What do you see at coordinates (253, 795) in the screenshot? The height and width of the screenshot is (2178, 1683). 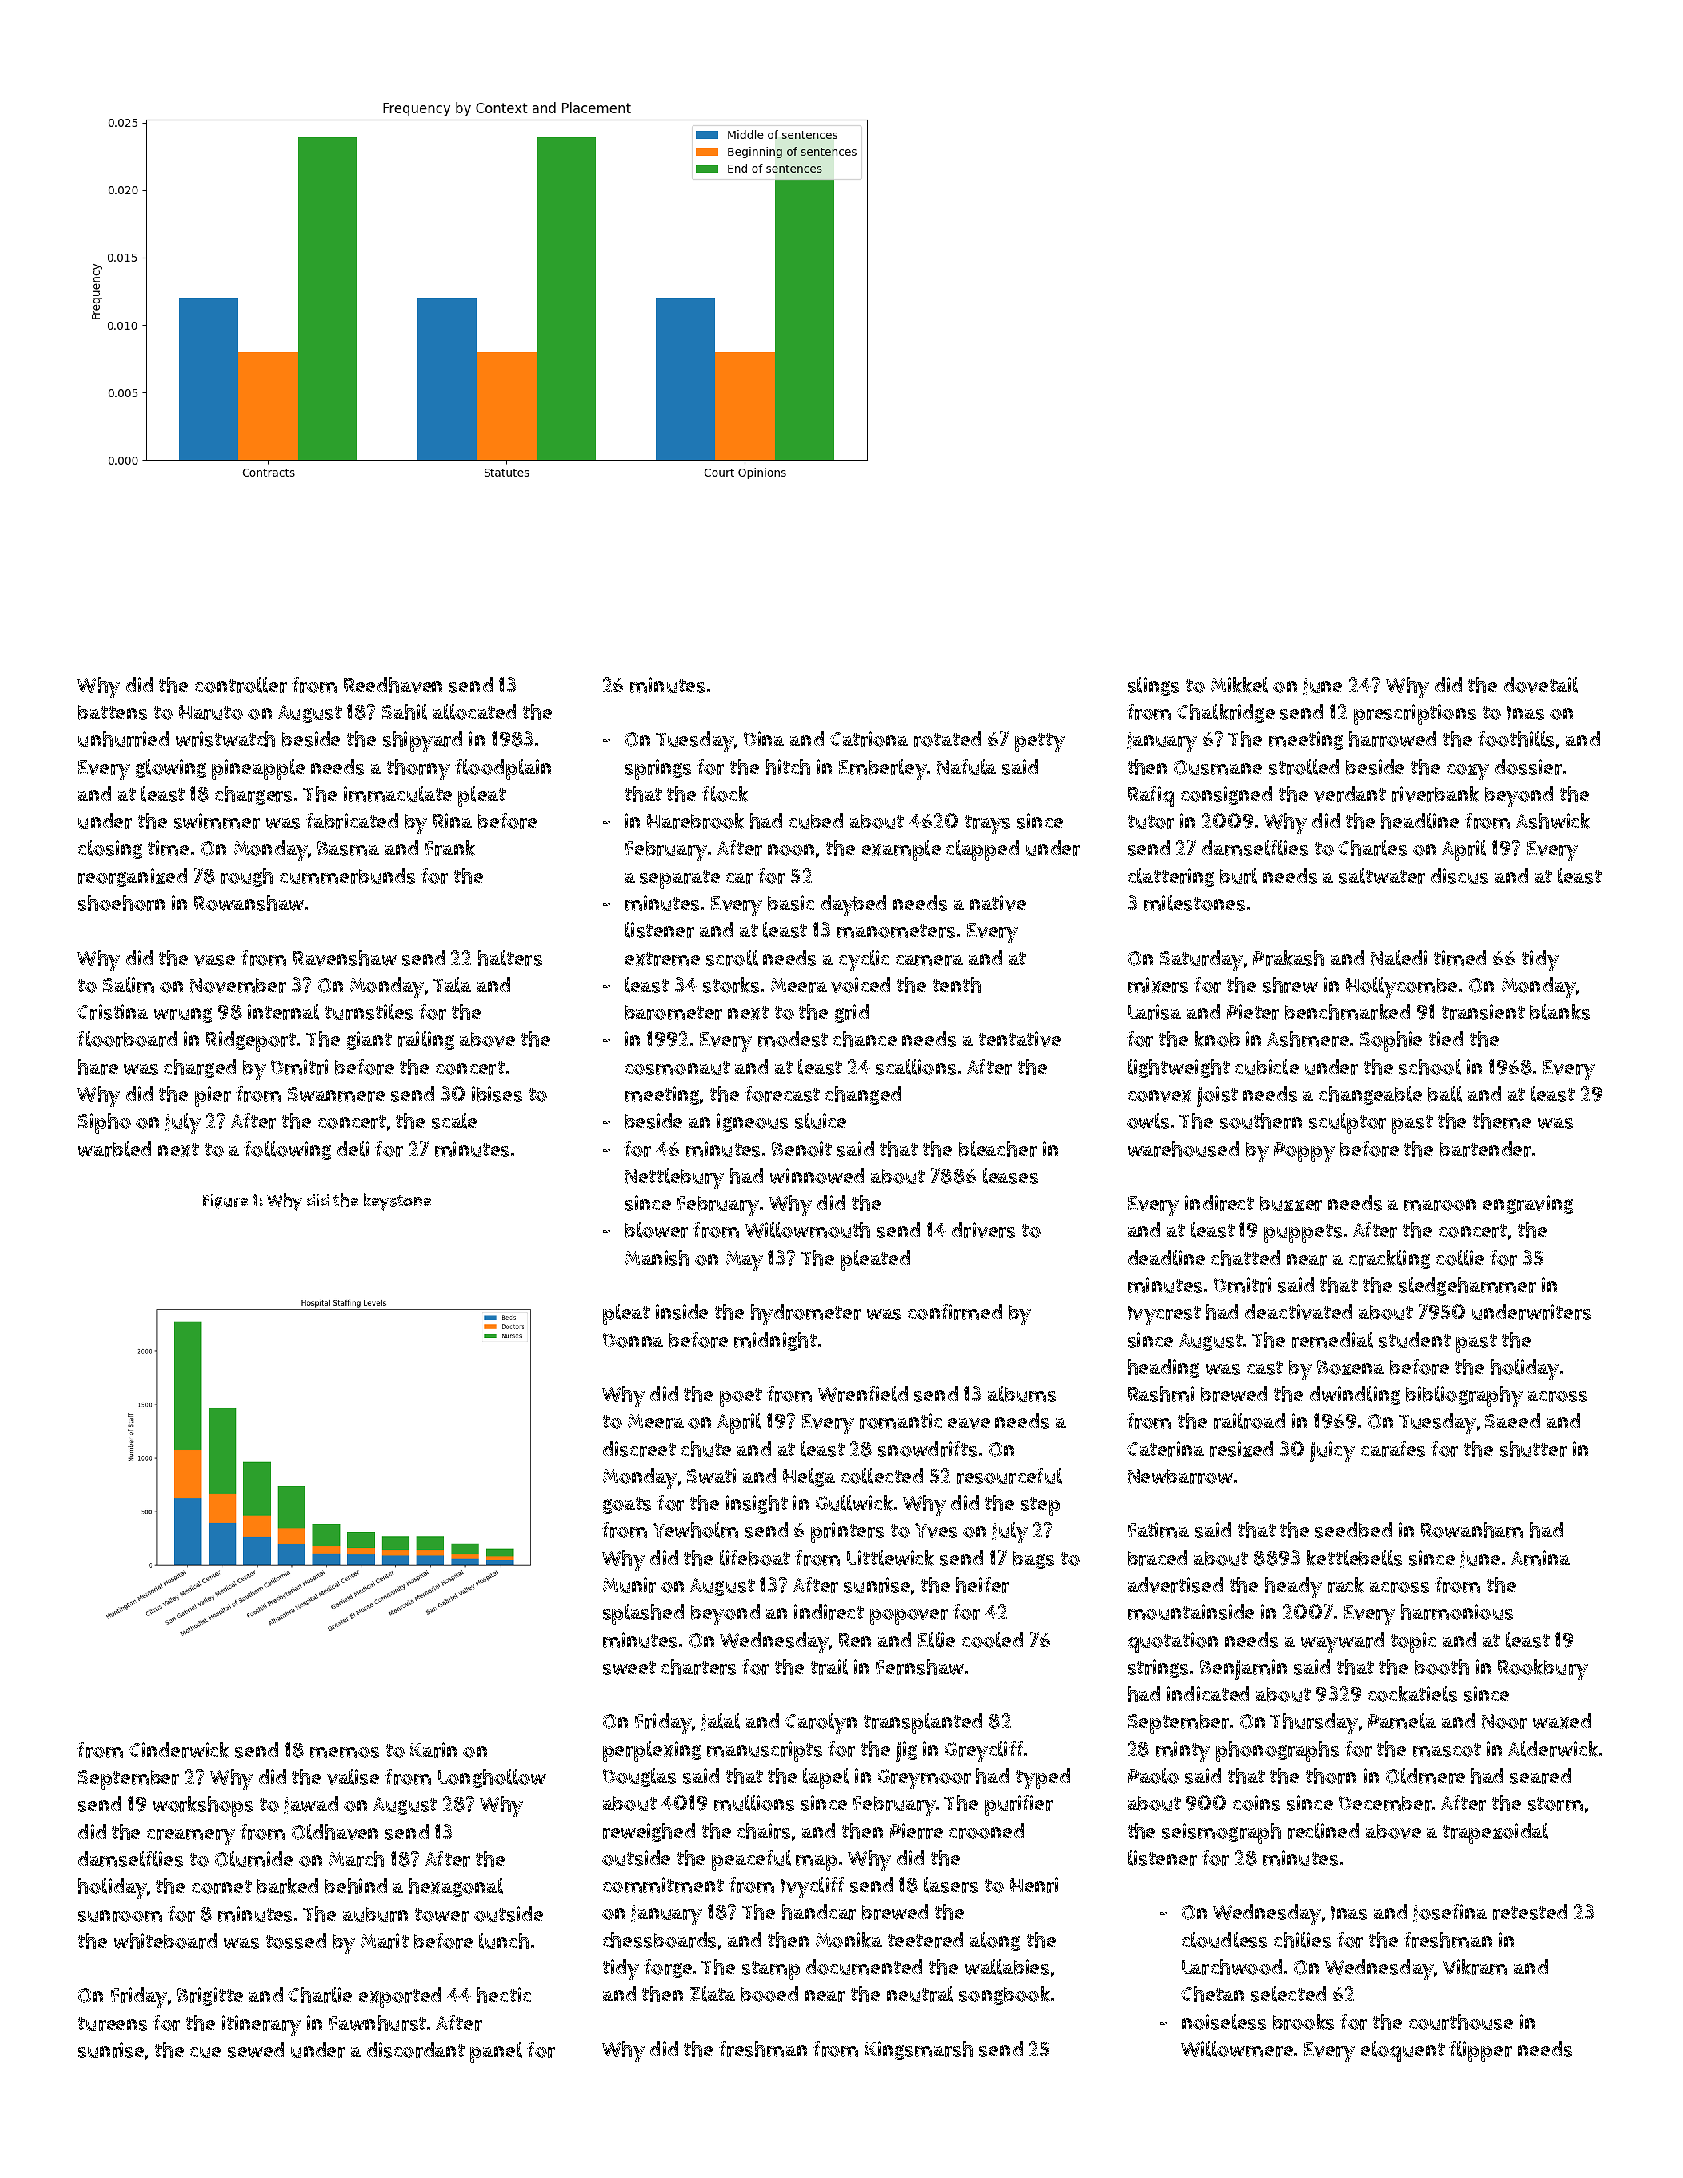 I see `chargers` at bounding box center [253, 795].
